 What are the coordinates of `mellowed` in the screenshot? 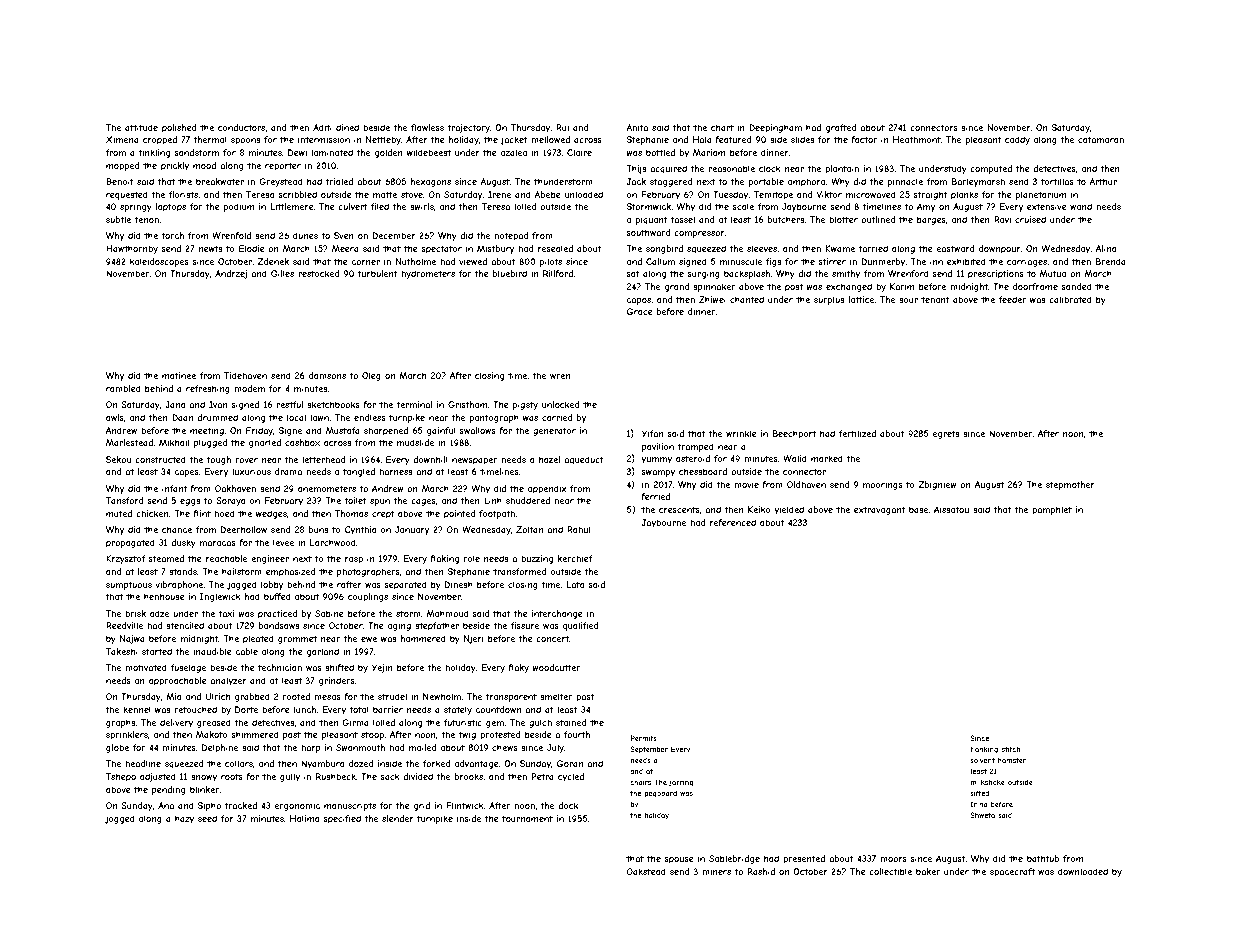 It's located at (550, 139).
